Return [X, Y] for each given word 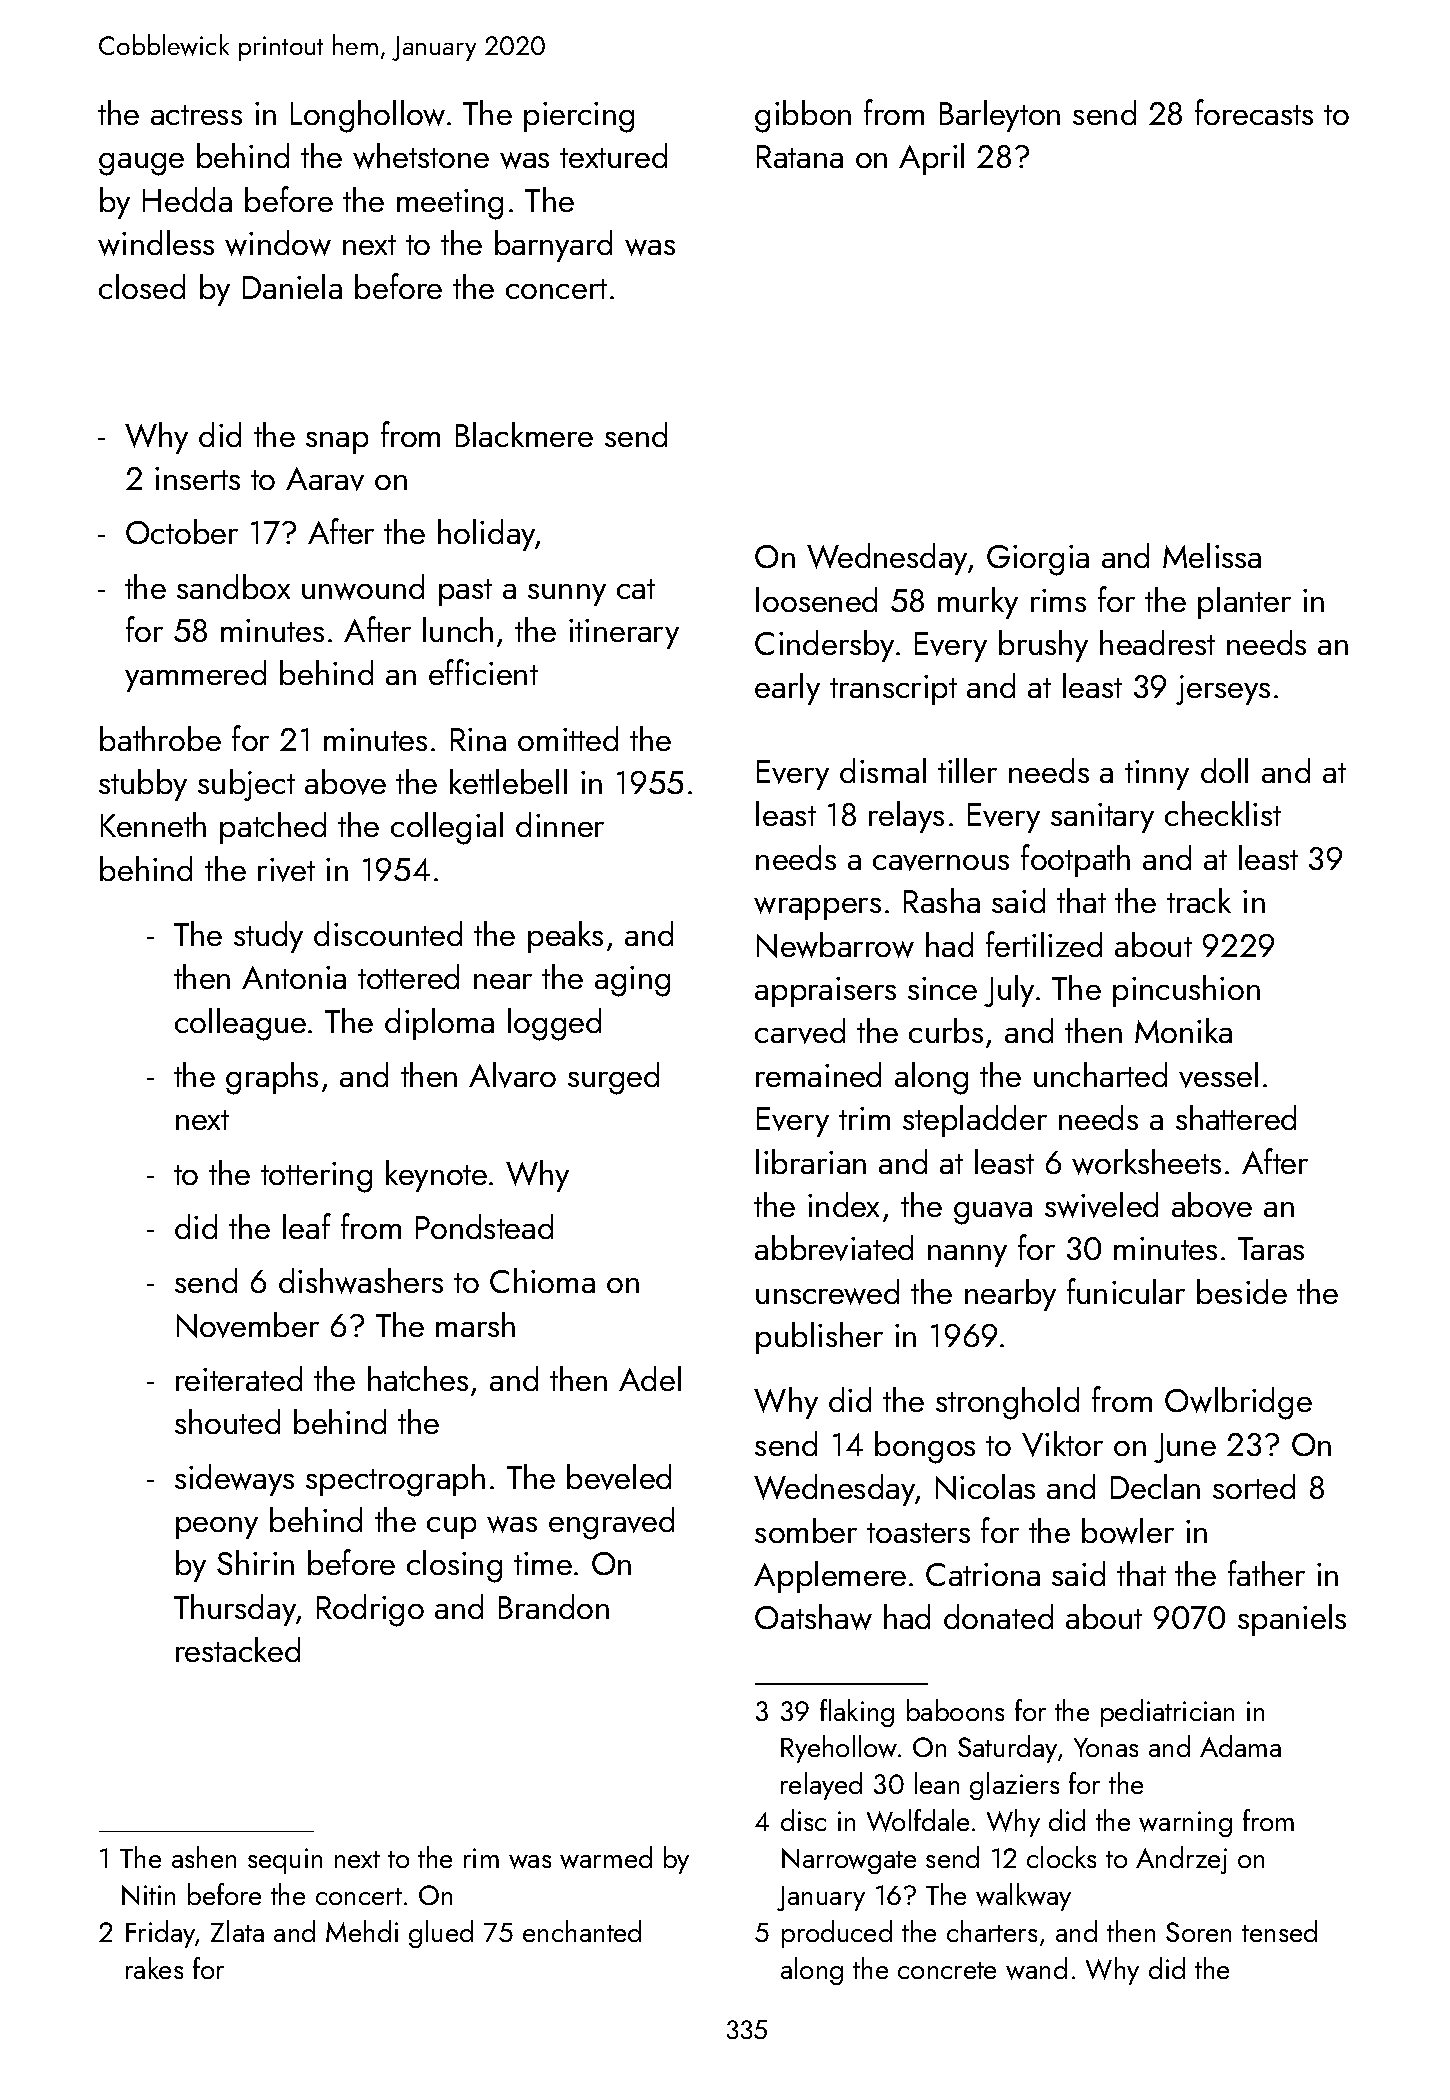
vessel [1218, 1075]
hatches [418, 1378]
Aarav [325, 479]
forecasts [1254, 112]
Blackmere [524, 434]
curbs [946, 1030]
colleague [240, 1024]
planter [1244, 603]
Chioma [542, 1280]
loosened [816, 599]
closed [142, 286]
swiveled [1101, 1205]
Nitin [148, 1895]
